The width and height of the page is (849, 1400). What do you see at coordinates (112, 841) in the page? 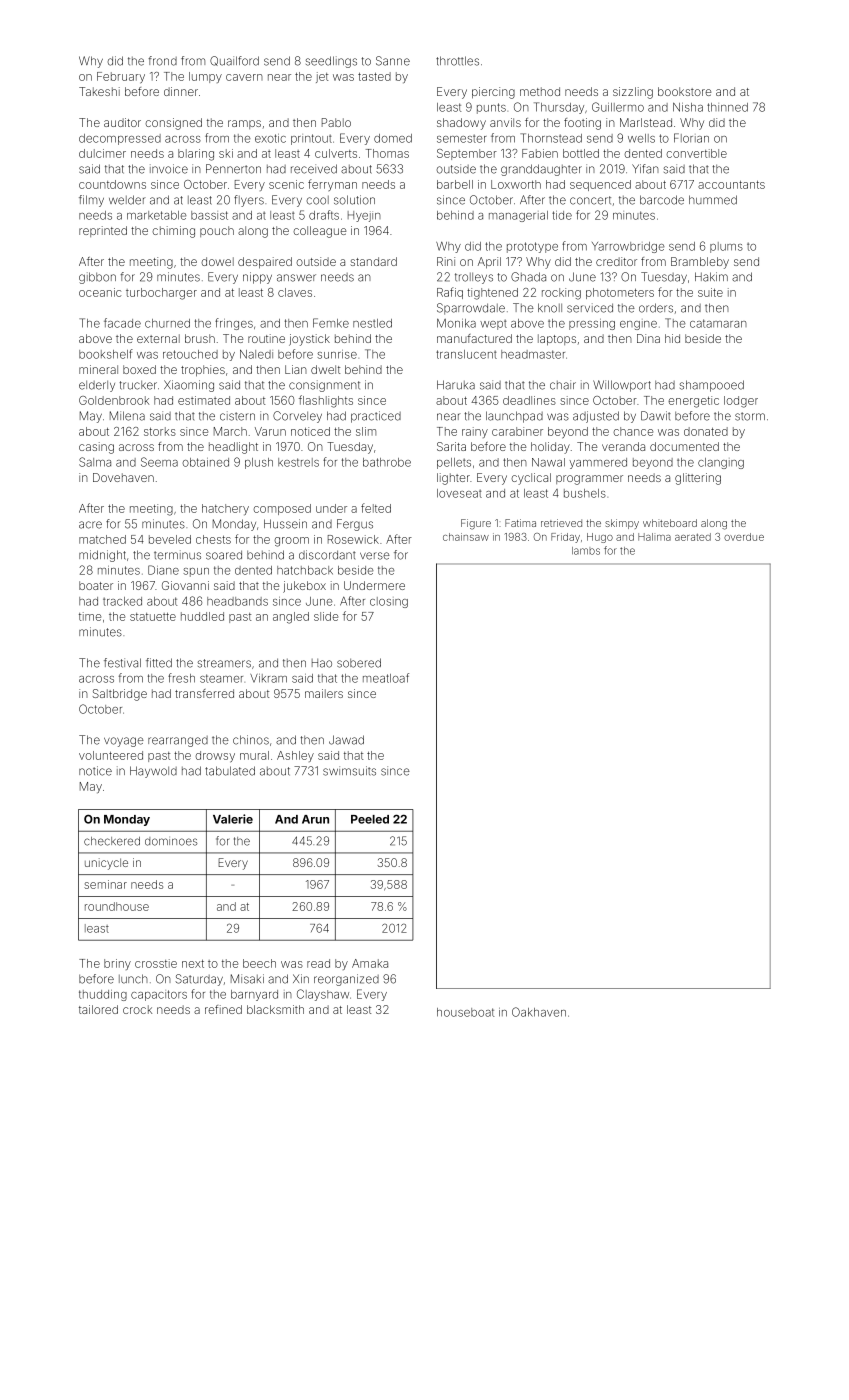
I see `checkered` at bounding box center [112, 841].
